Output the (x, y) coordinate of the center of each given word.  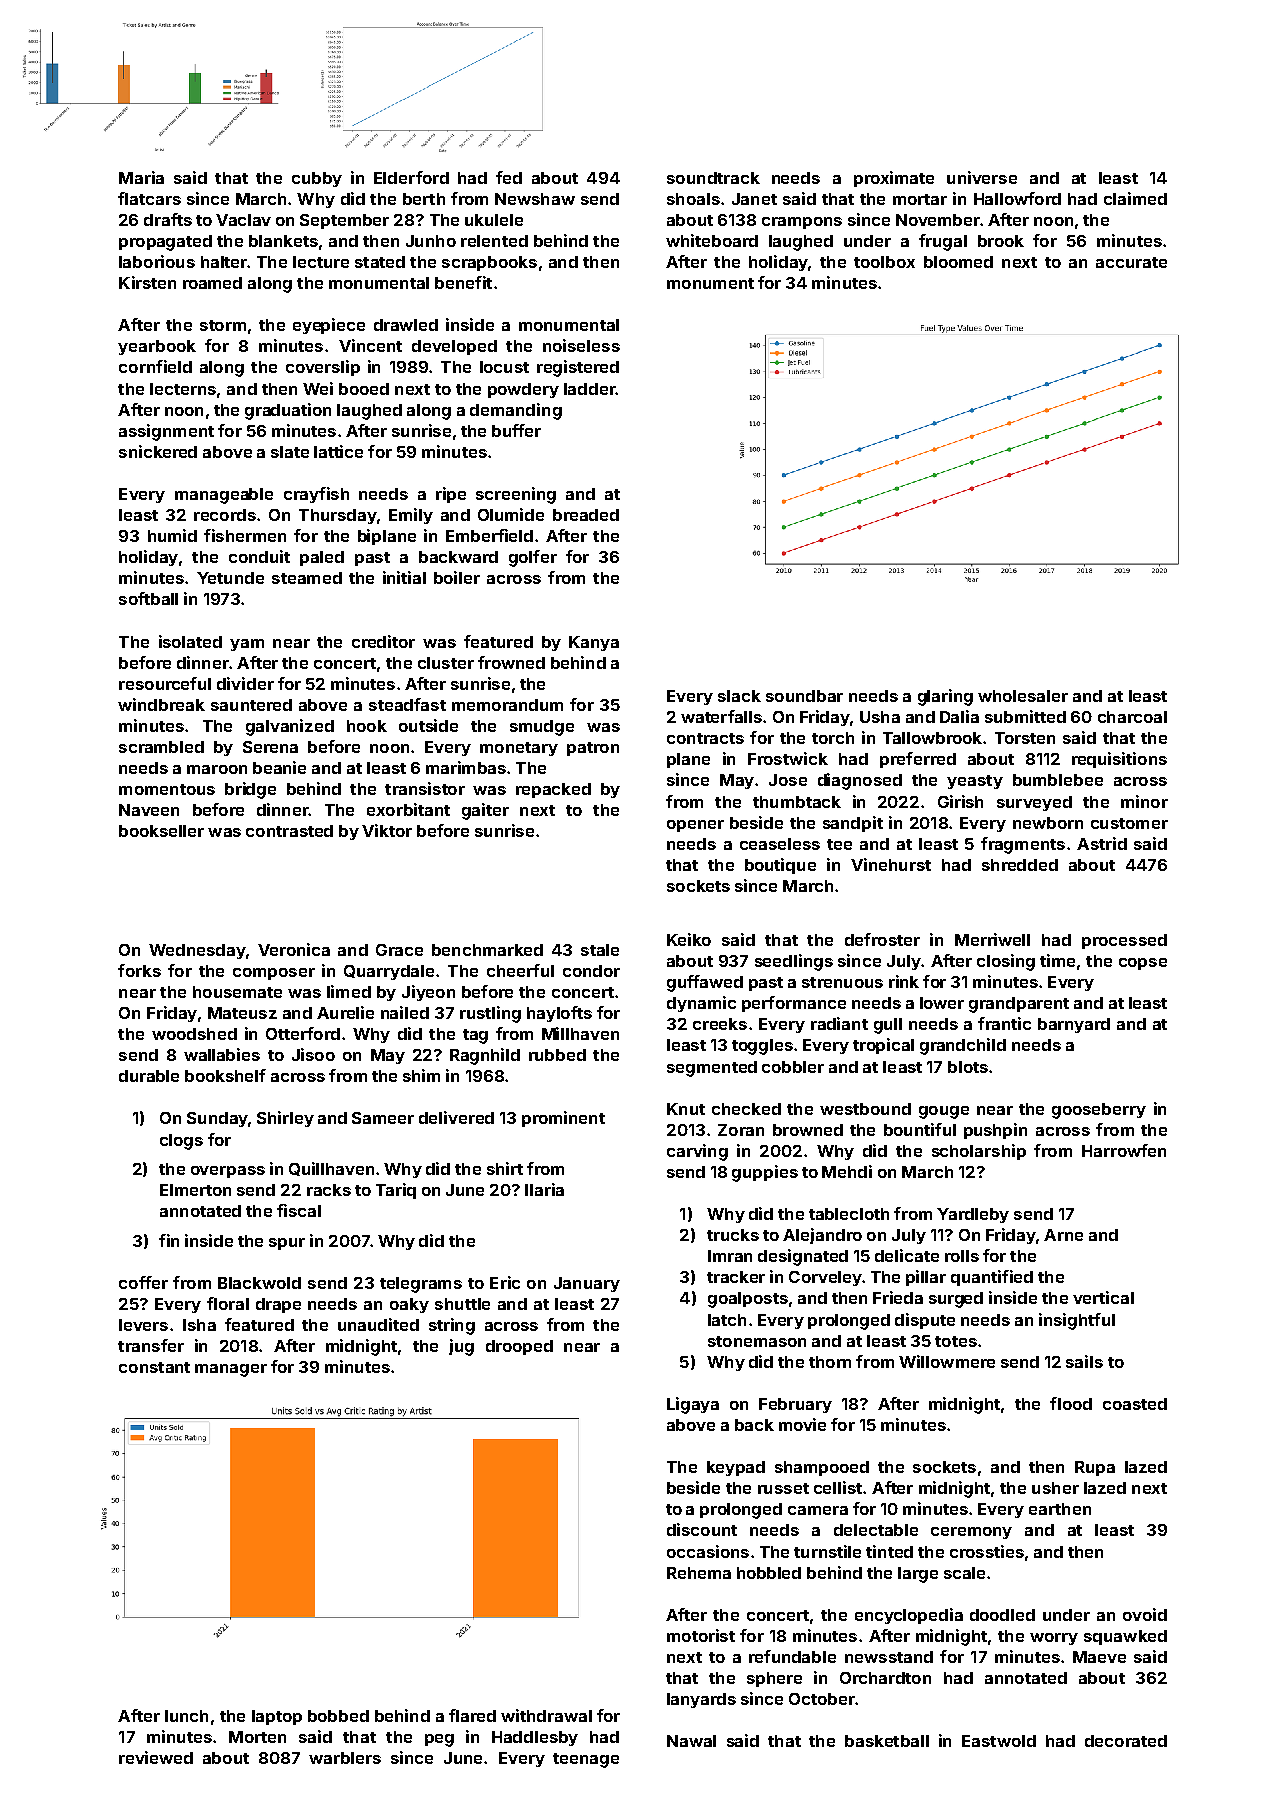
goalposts (748, 1300)
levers (143, 1325)
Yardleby (973, 1215)
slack (739, 696)
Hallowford (1017, 198)
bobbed (338, 1716)
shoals (693, 199)
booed (364, 389)
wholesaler (1023, 696)
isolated (190, 641)
